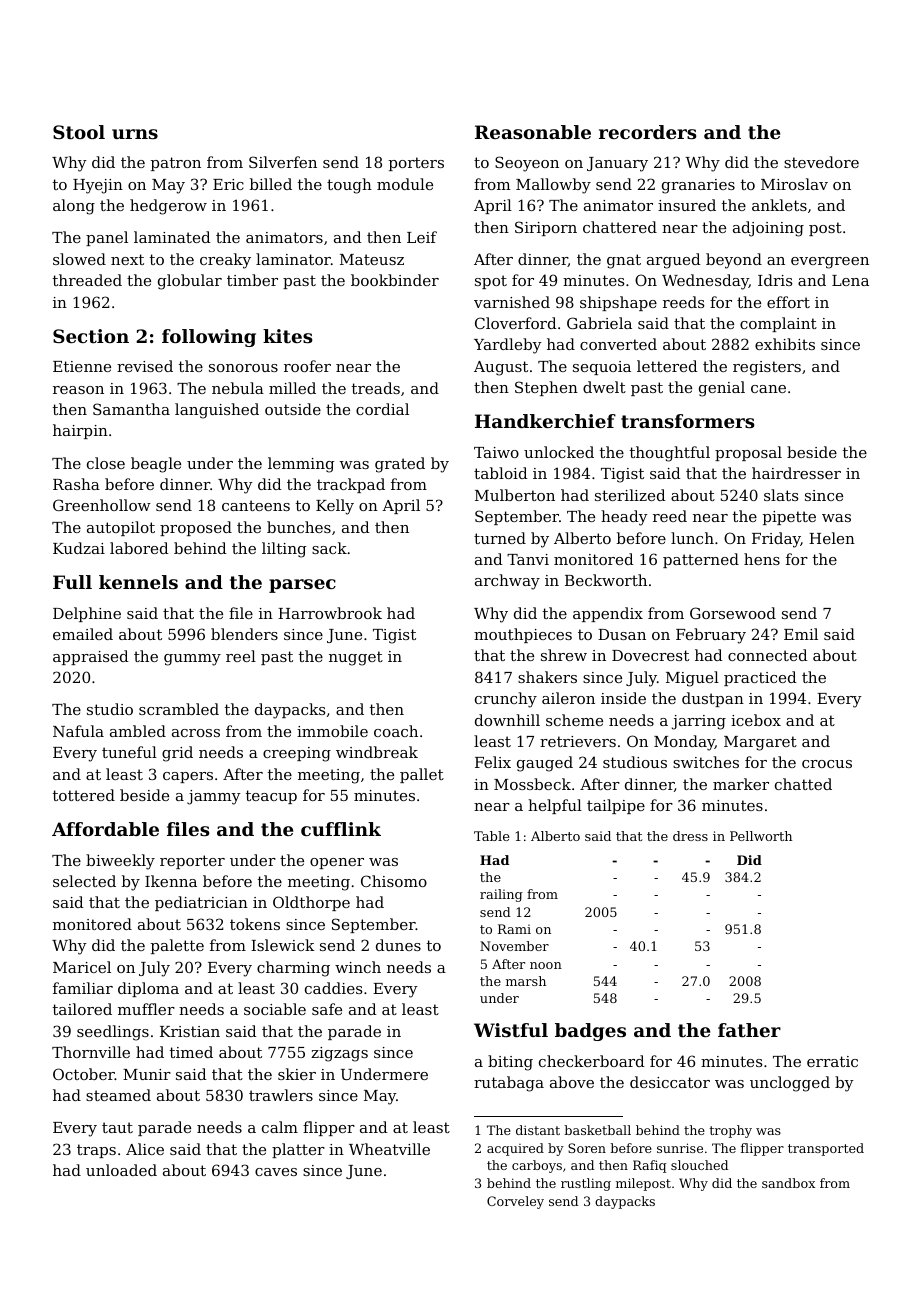 The width and height of the screenshot is (924, 1314). What do you see at coordinates (515, 1202) in the screenshot?
I see `Corveley` at bounding box center [515, 1202].
